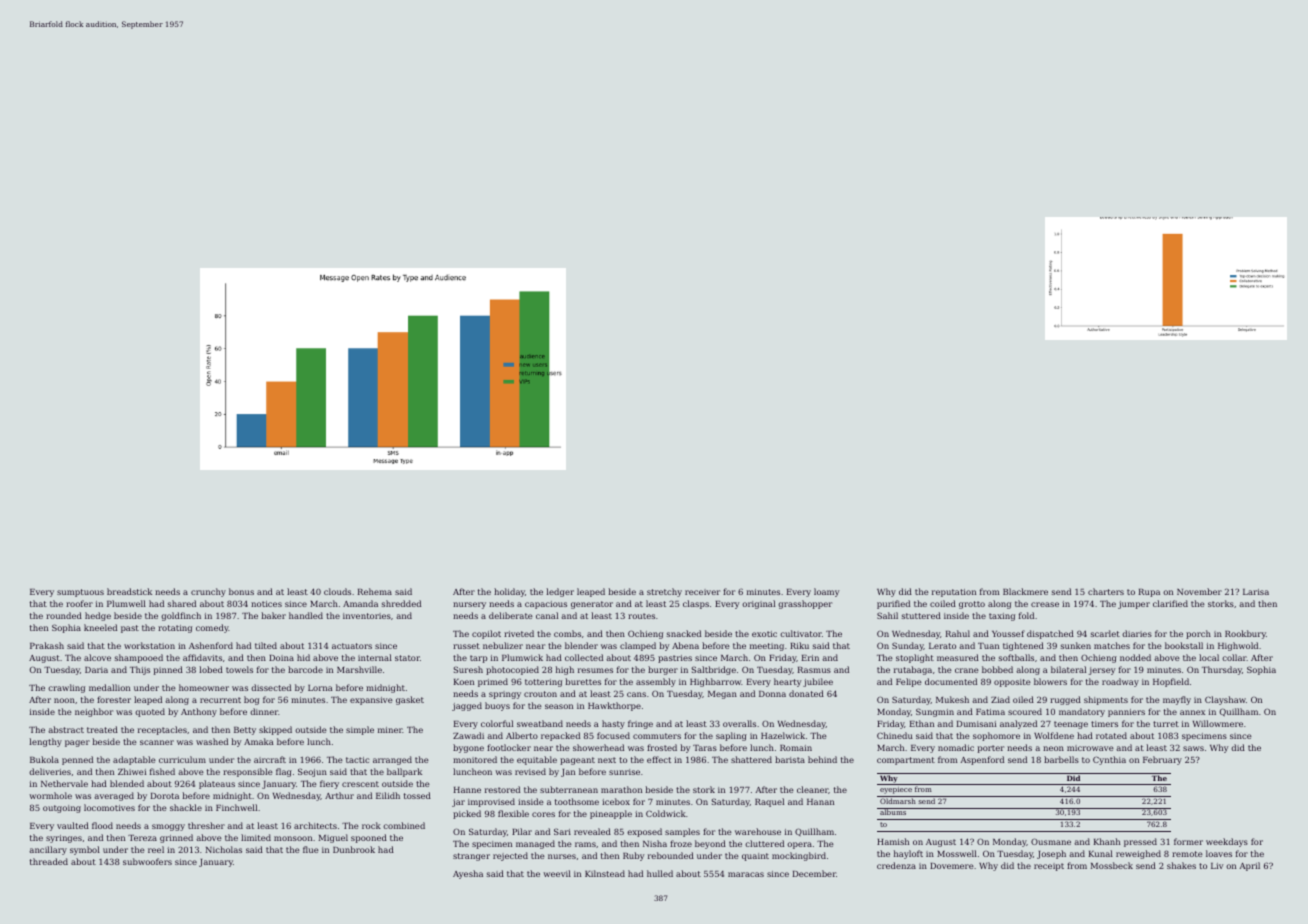 The image size is (1308, 924). Describe the element at coordinates (46, 742) in the image. I see `lengthy` at that location.
